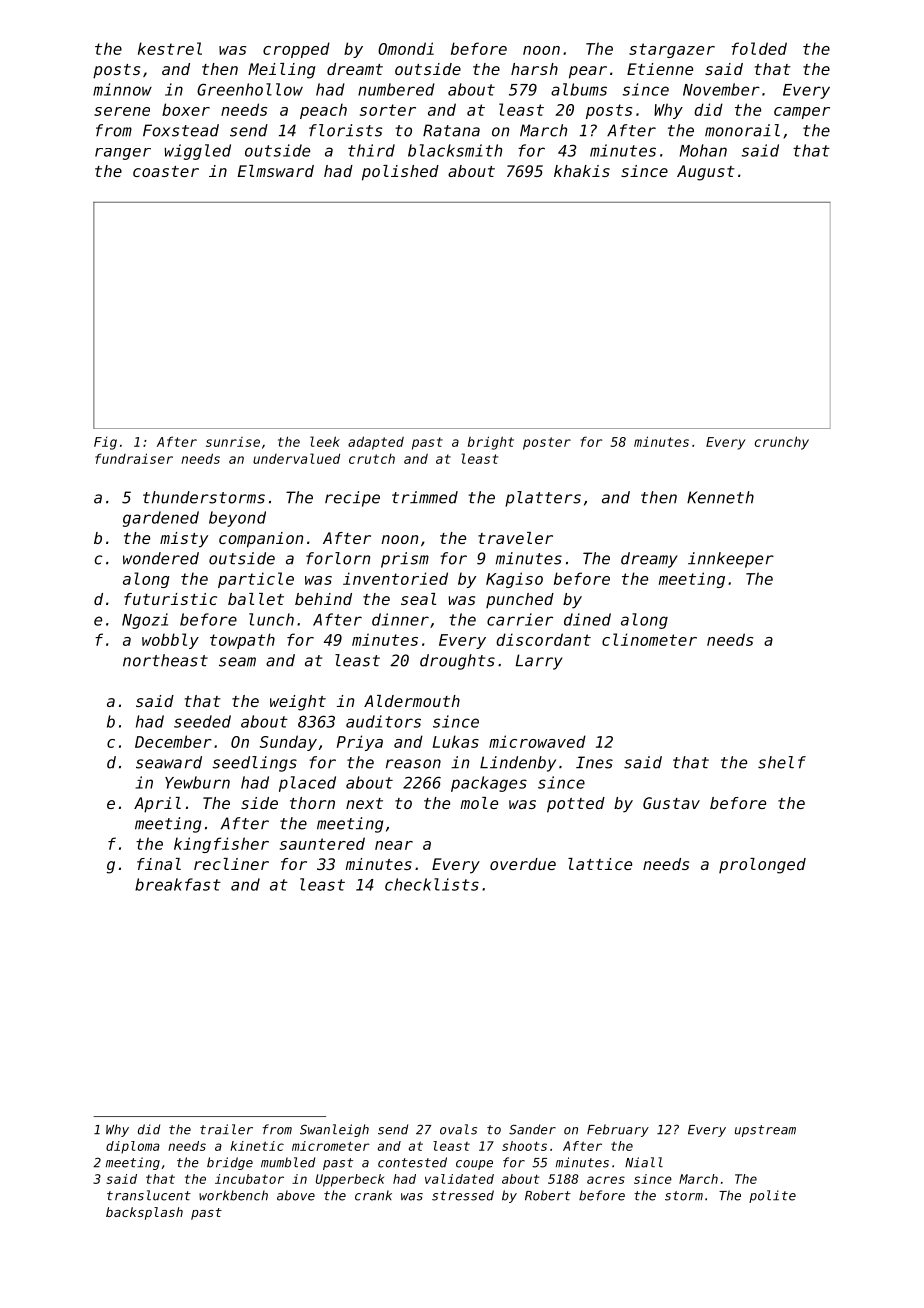 This page has width=924, height=1308. Describe the element at coordinates (373, 1195) in the page. I see `crank` at that location.
